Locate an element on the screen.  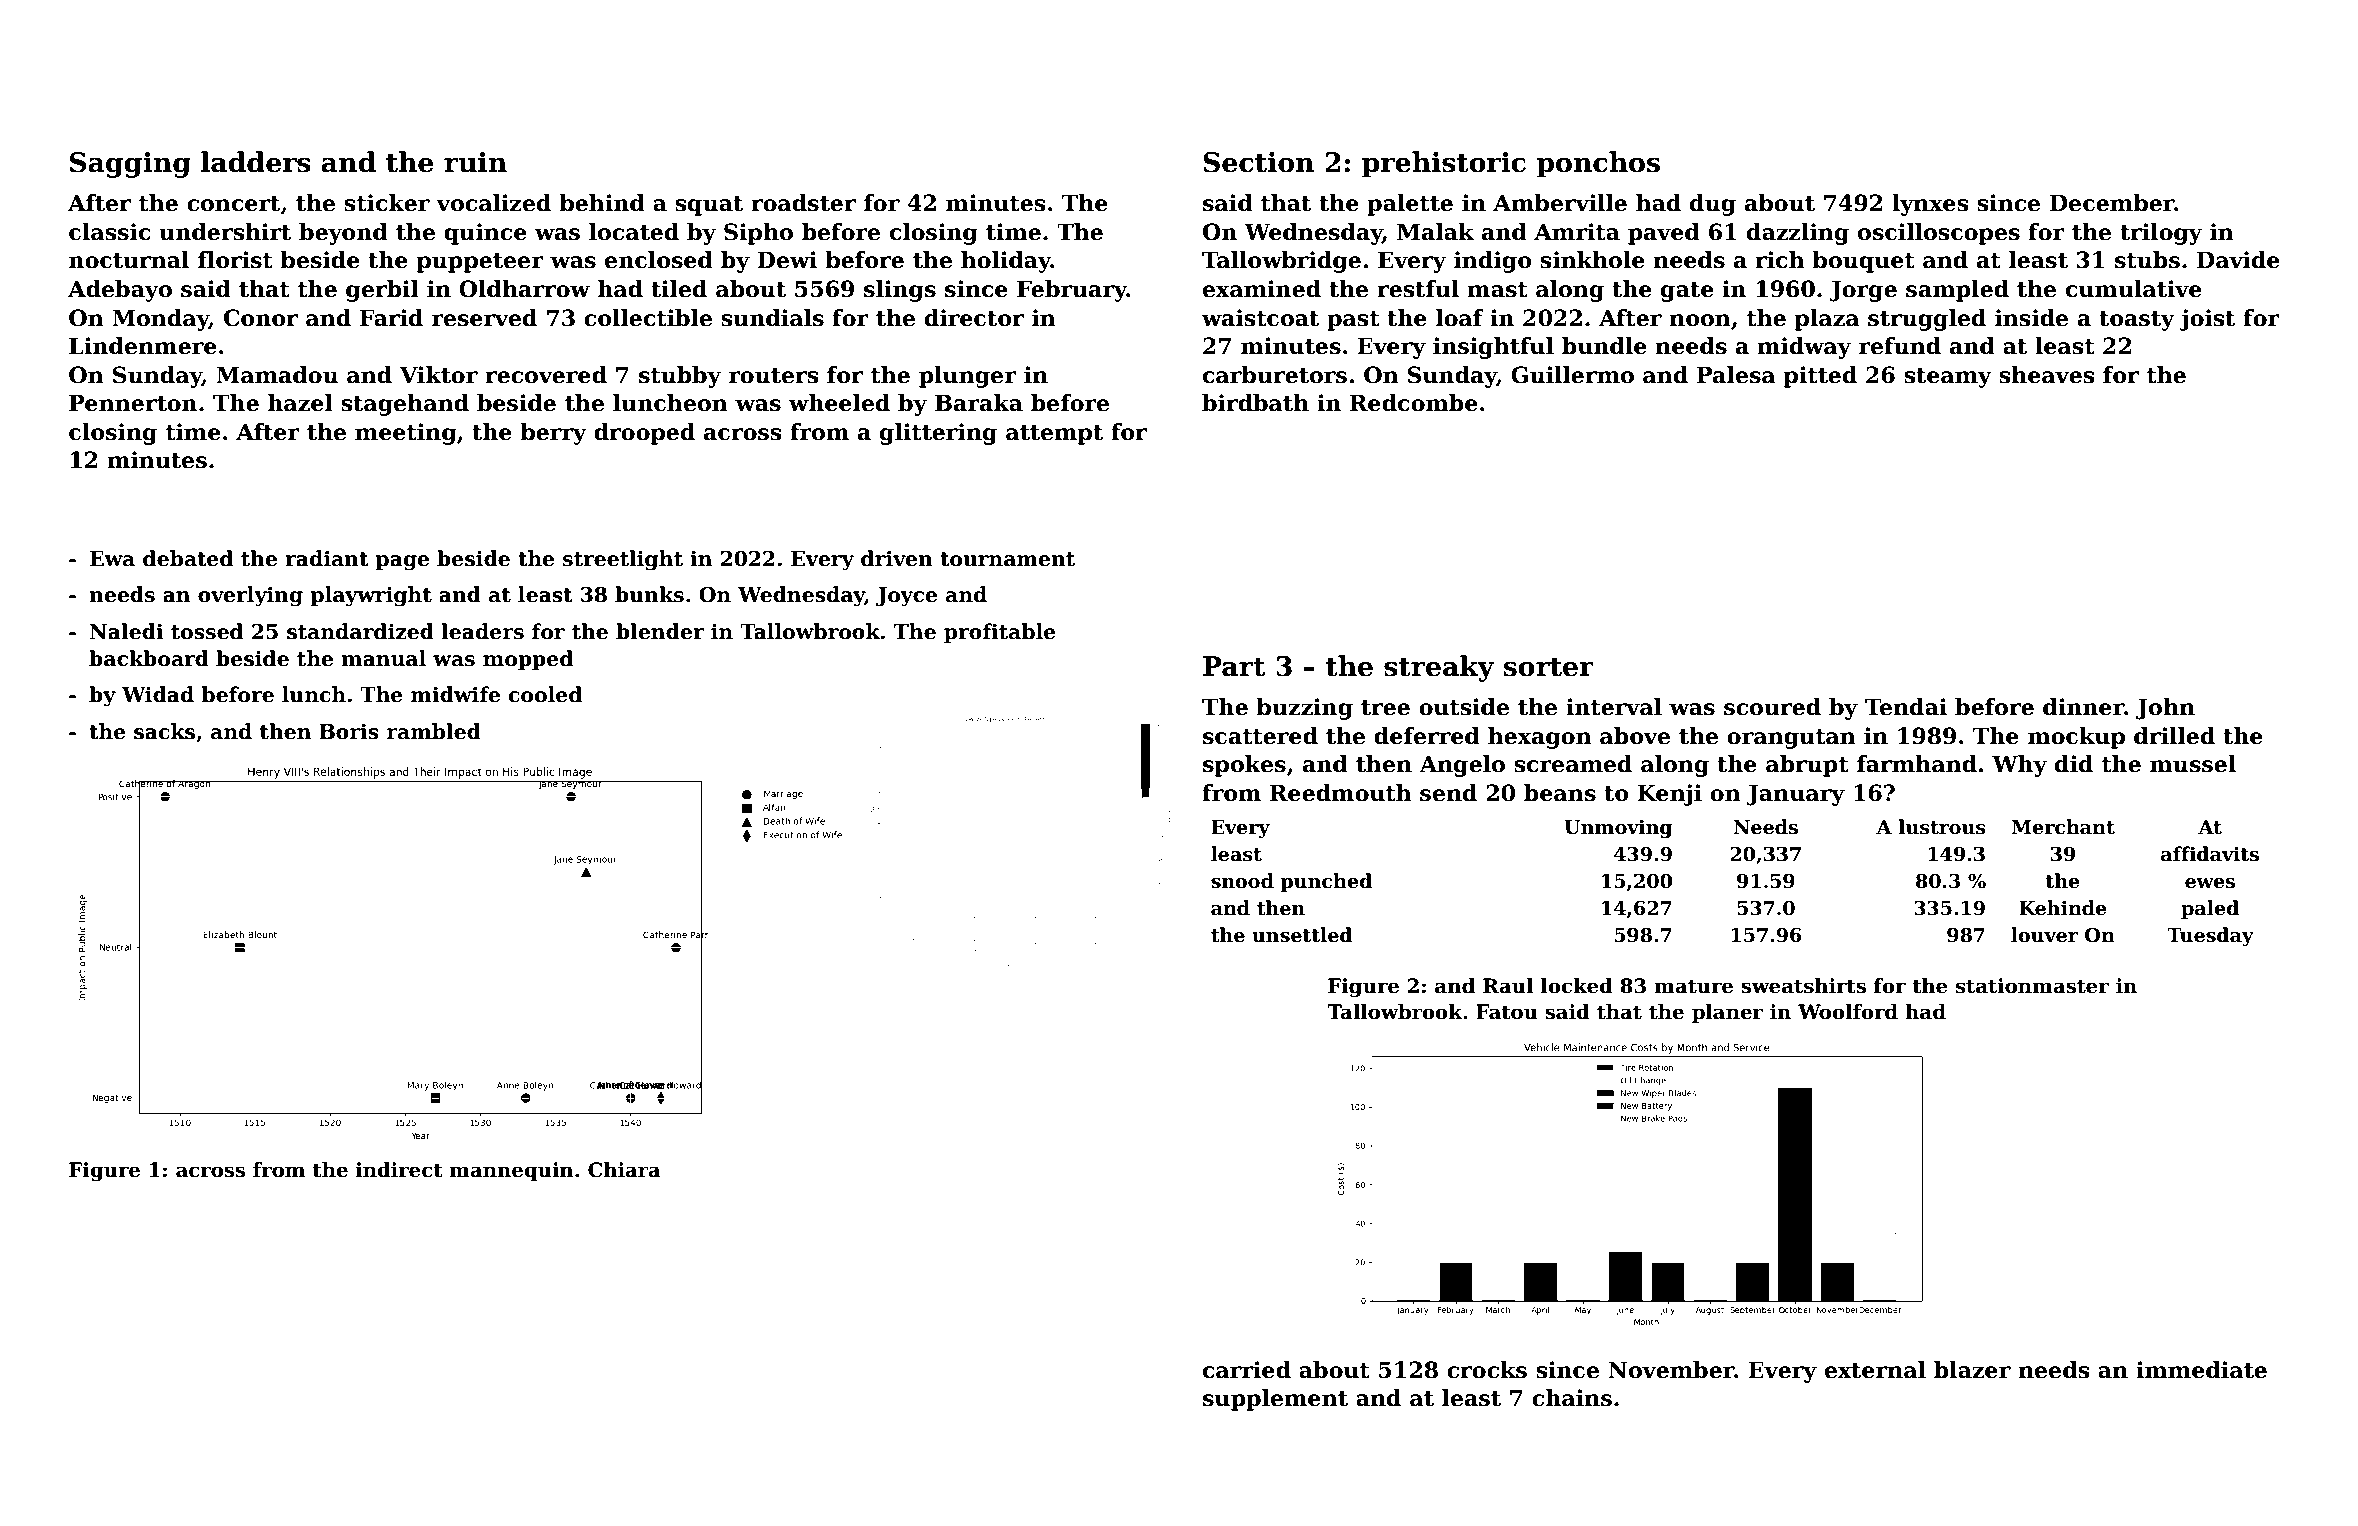
snood is located at coordinates (1242, 881).
